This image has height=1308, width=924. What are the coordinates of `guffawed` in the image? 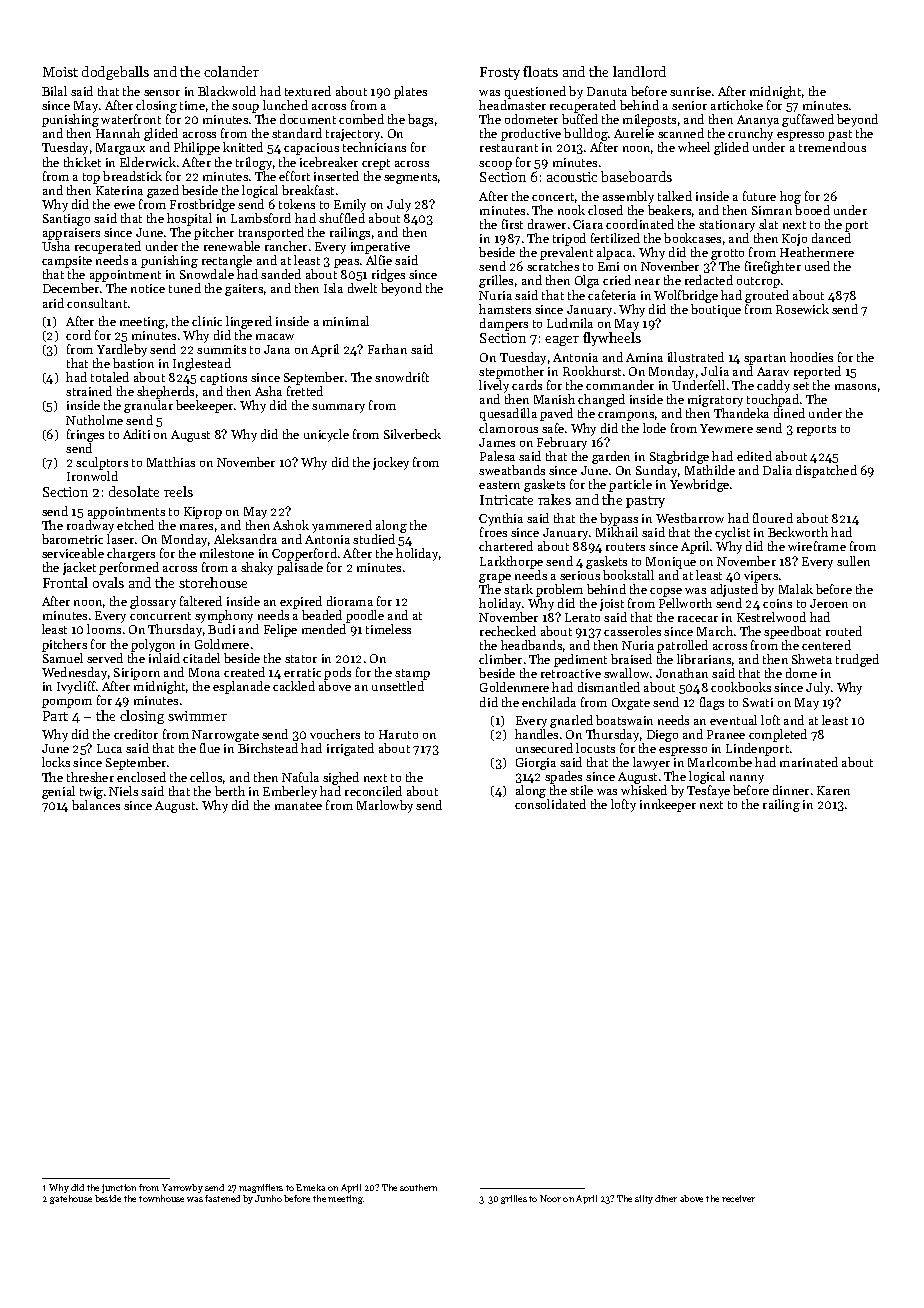 It's located at (808, 120).
